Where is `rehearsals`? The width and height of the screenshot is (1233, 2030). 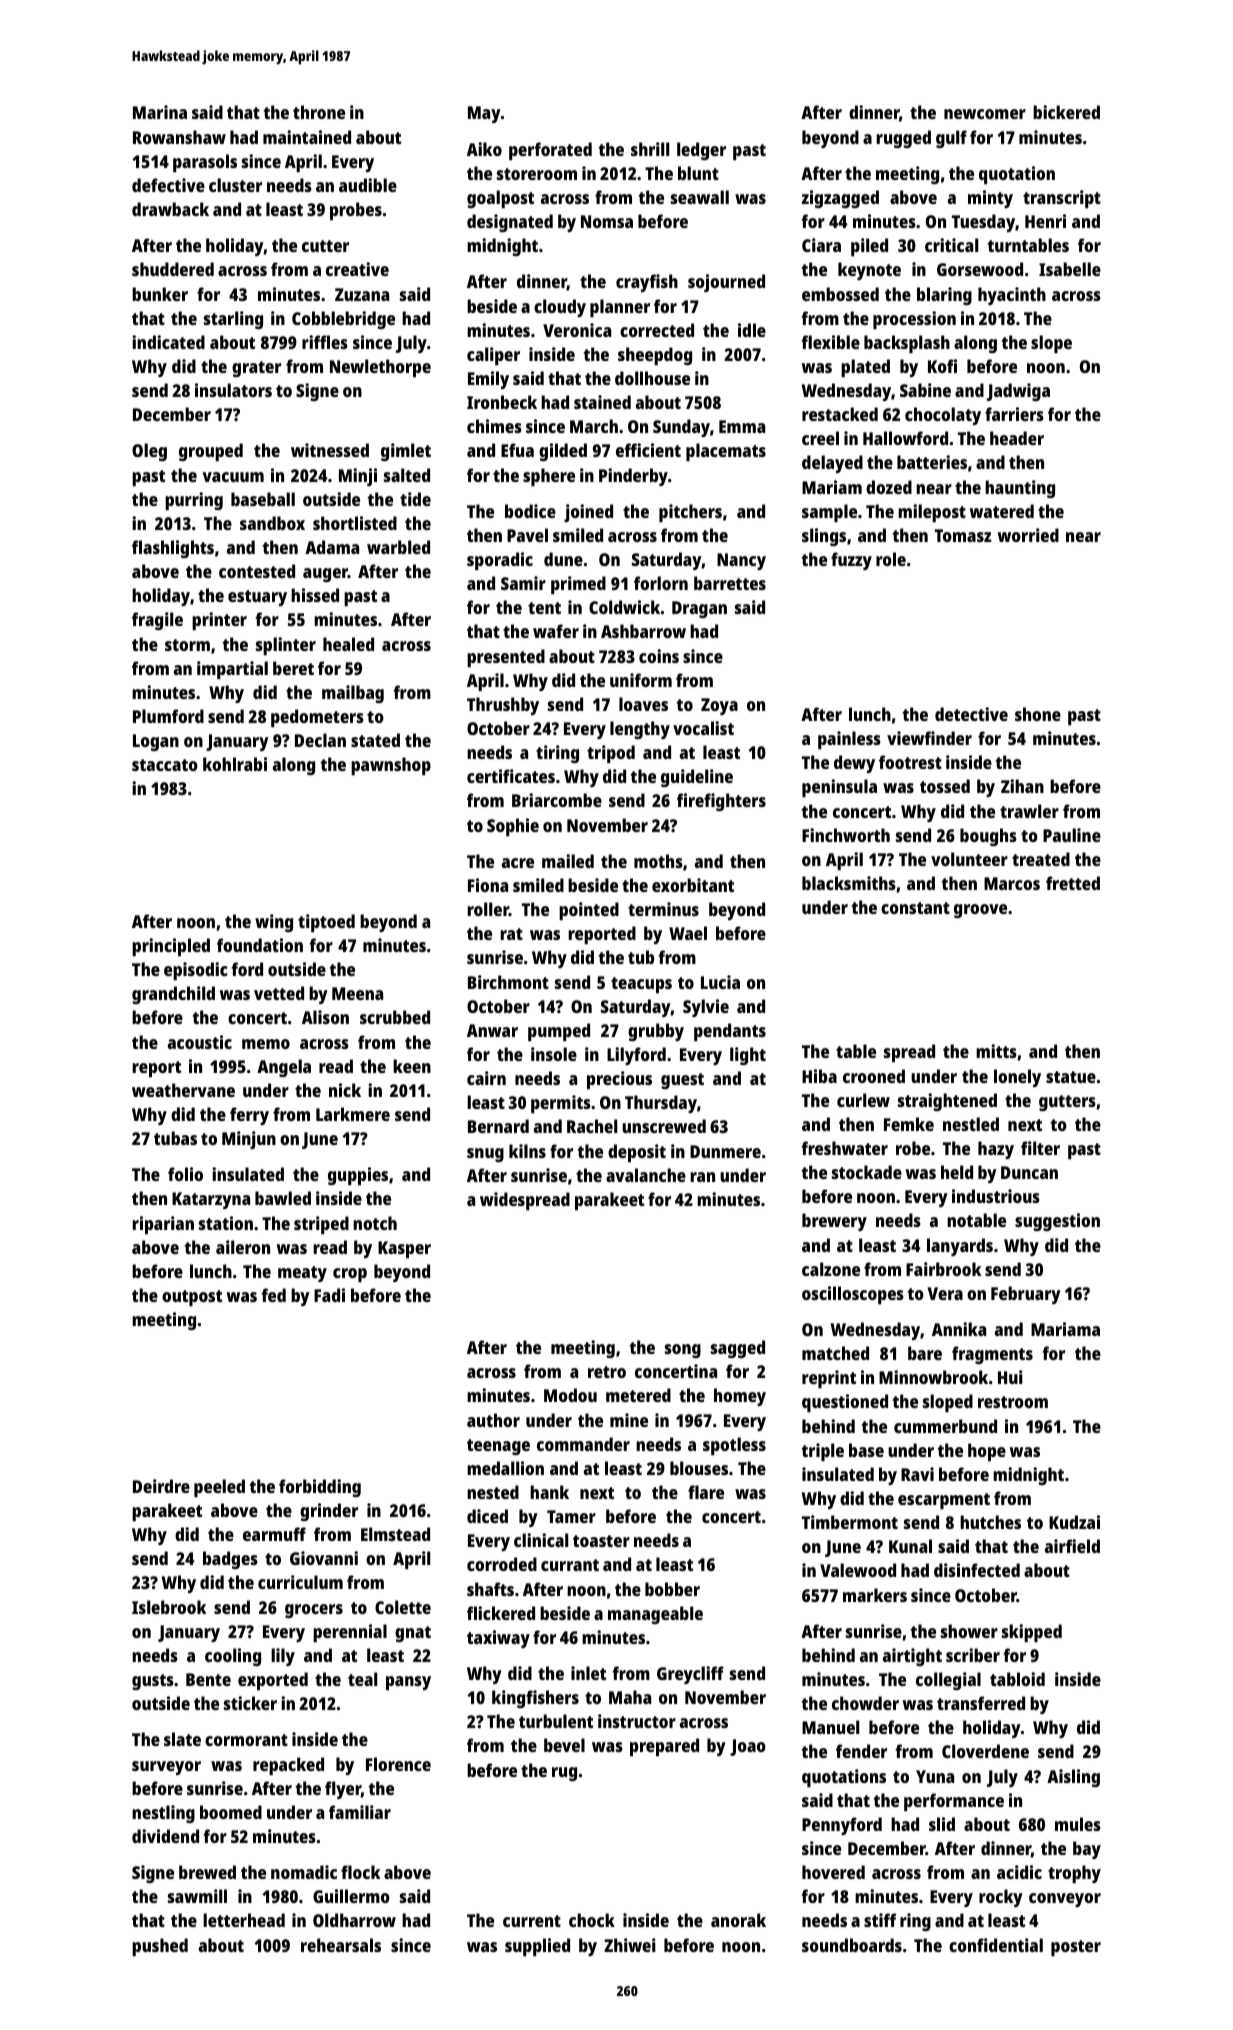 rehearsals is located at coordinates (341, 1945).
